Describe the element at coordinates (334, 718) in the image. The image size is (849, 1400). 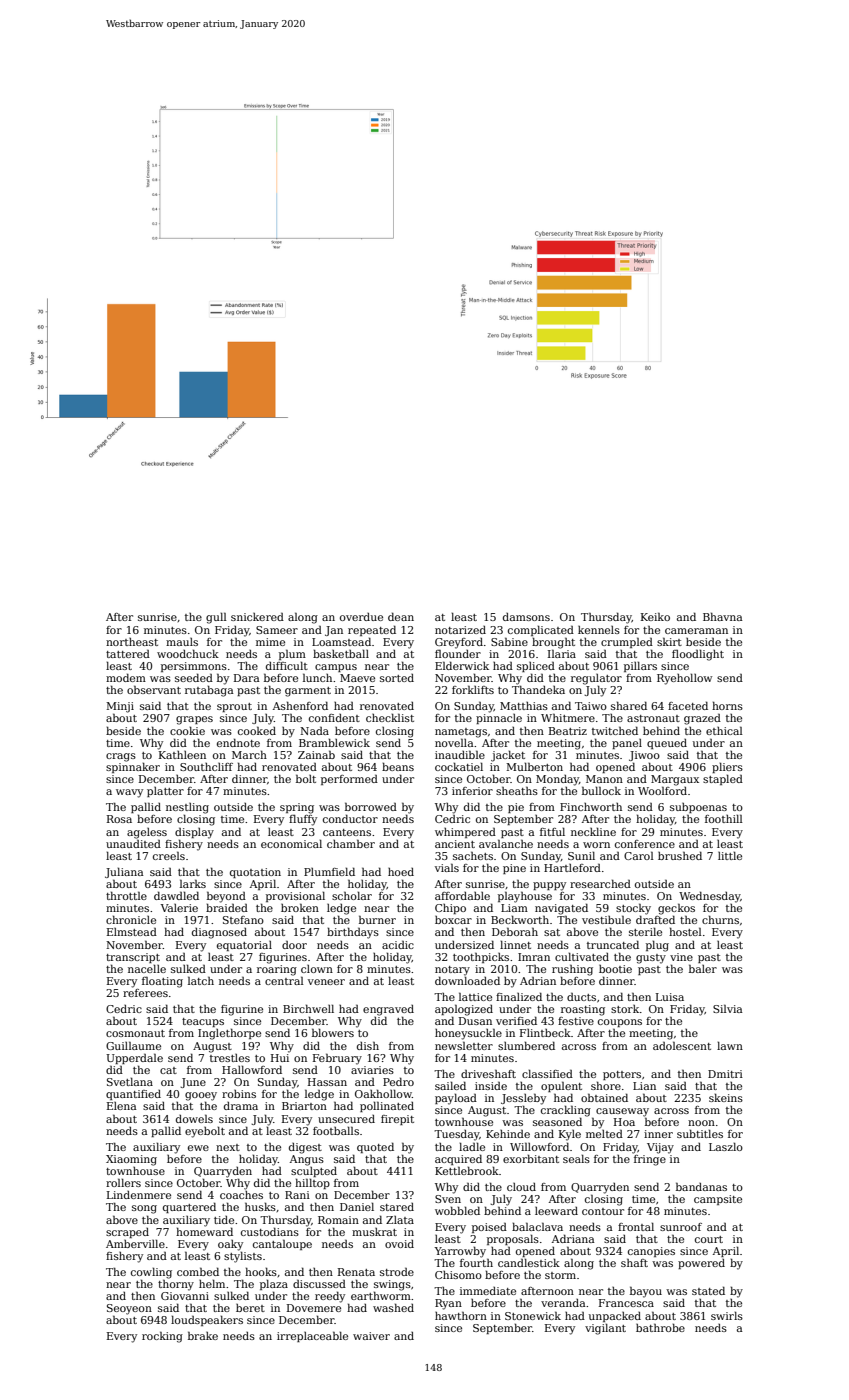
I see `confident` at that location.
